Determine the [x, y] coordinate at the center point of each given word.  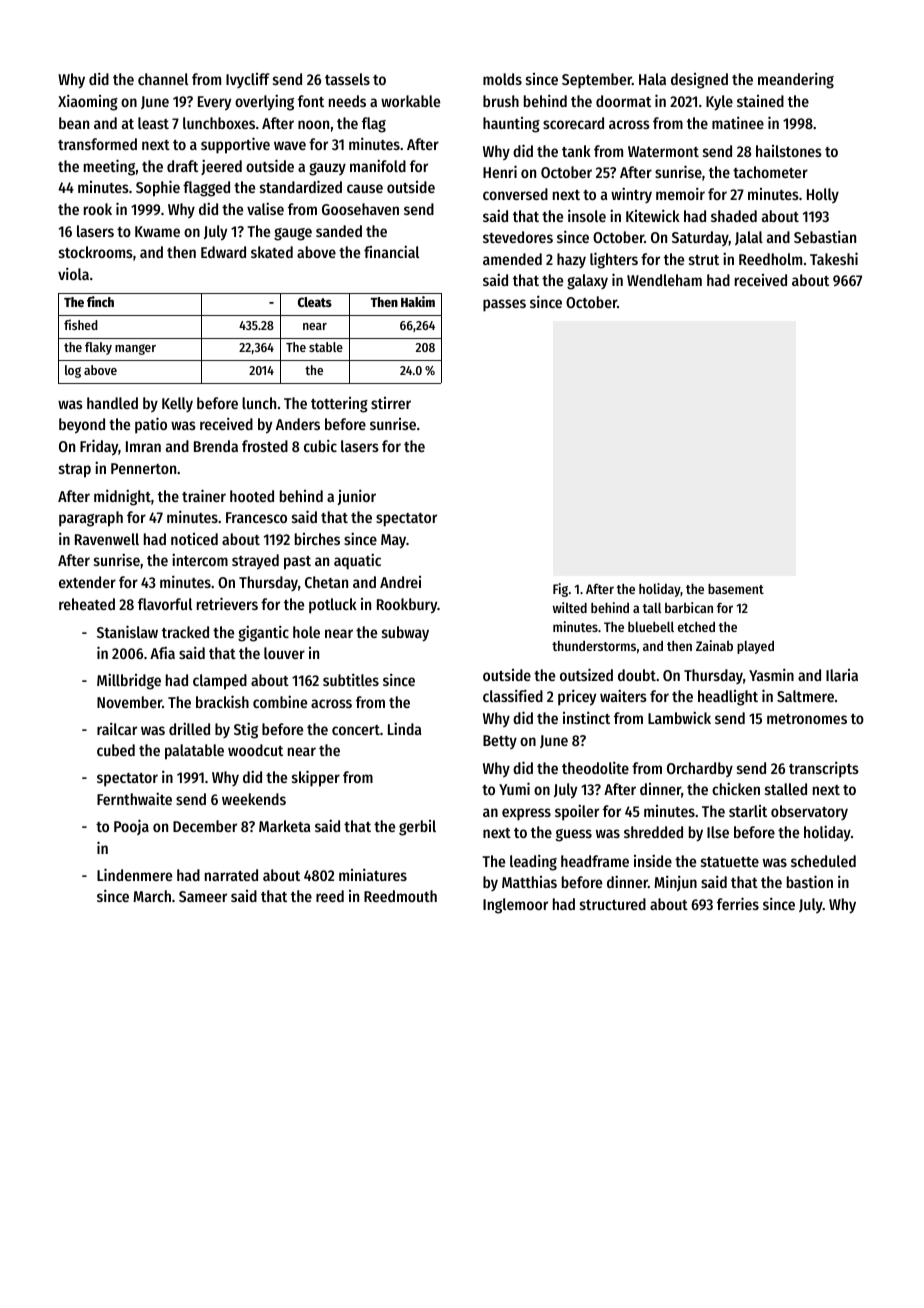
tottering [339, 405]
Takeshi [834, 258]
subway [405, 633]
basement [736, 589]
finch [100, 301]
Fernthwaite [134, 798]
